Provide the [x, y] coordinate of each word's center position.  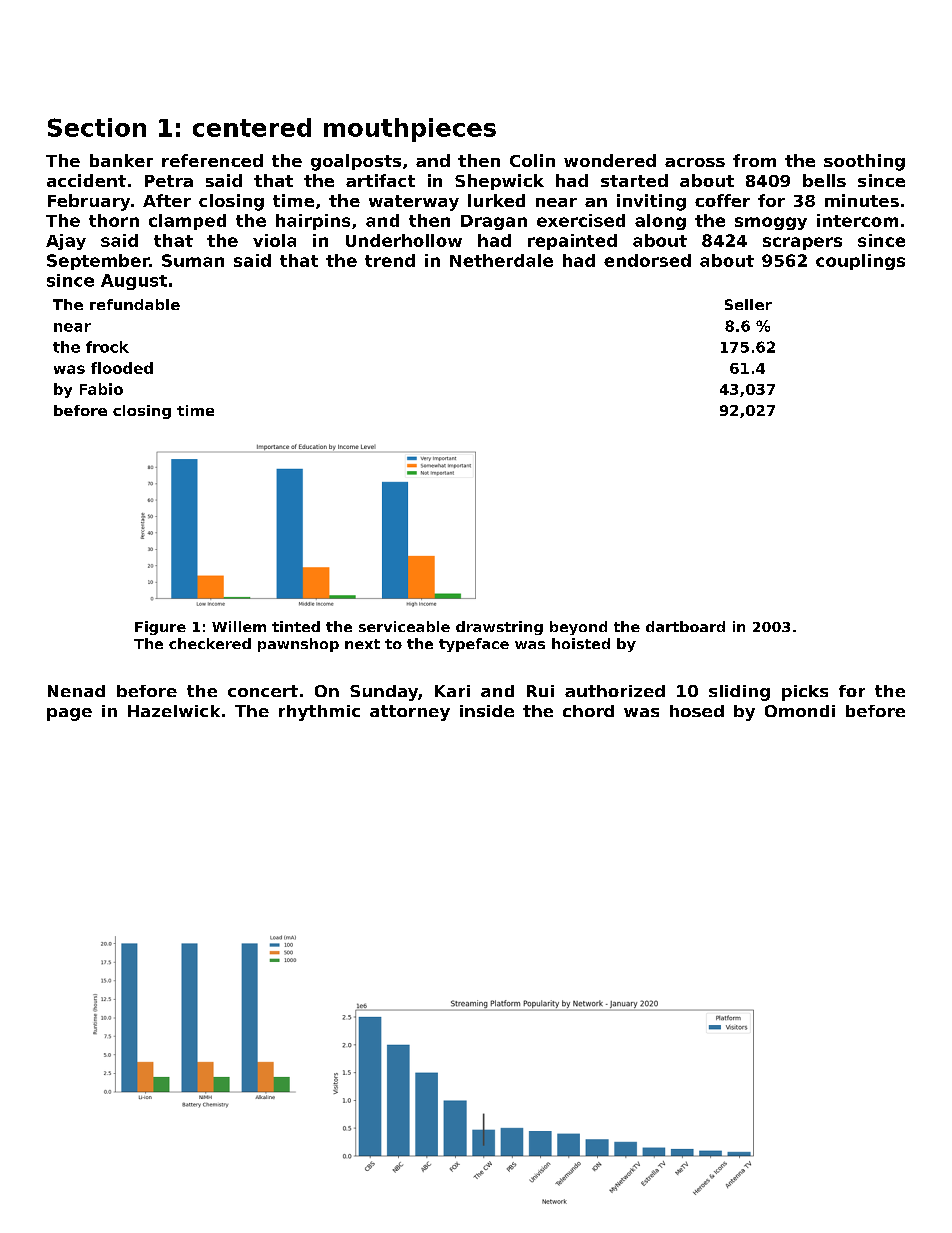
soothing [864, 162]
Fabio [101, 389]
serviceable [404, 626]
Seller [748, 304]
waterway [414, 203]
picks [805, 693]
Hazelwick [174, 711]
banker [121, 160]
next [362, 644]
